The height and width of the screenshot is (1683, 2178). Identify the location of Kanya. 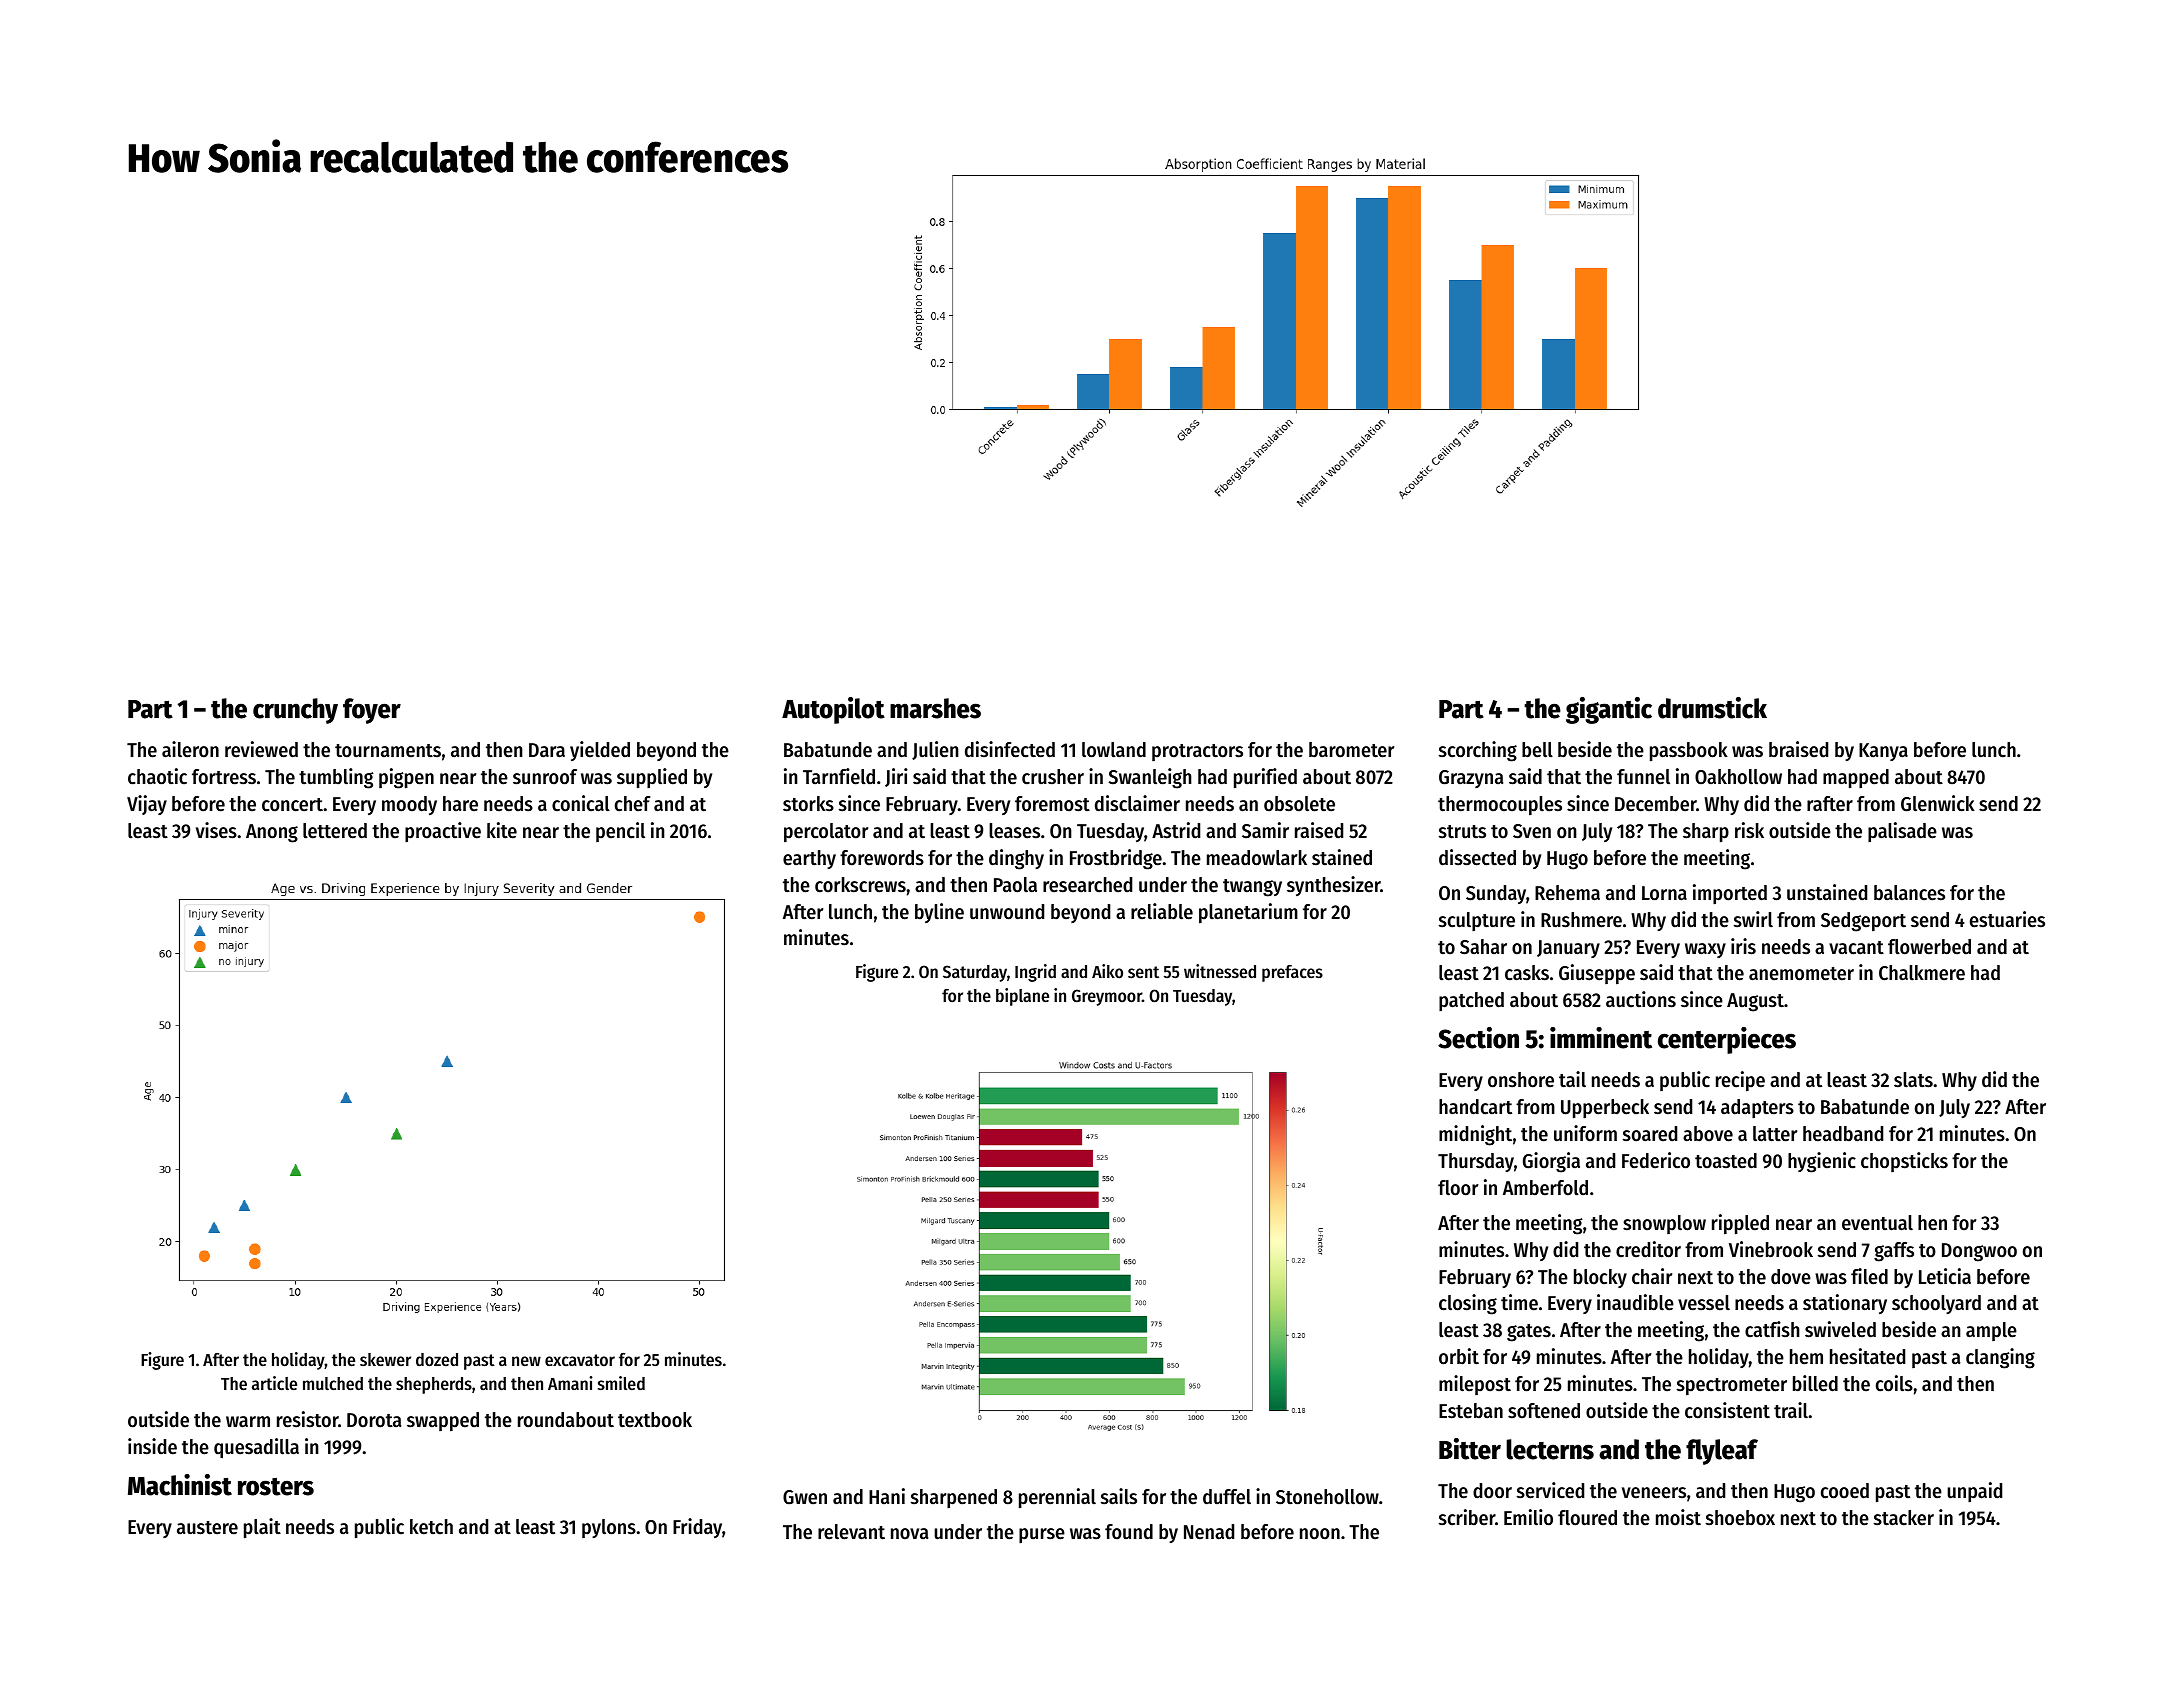
(1883, 752).
